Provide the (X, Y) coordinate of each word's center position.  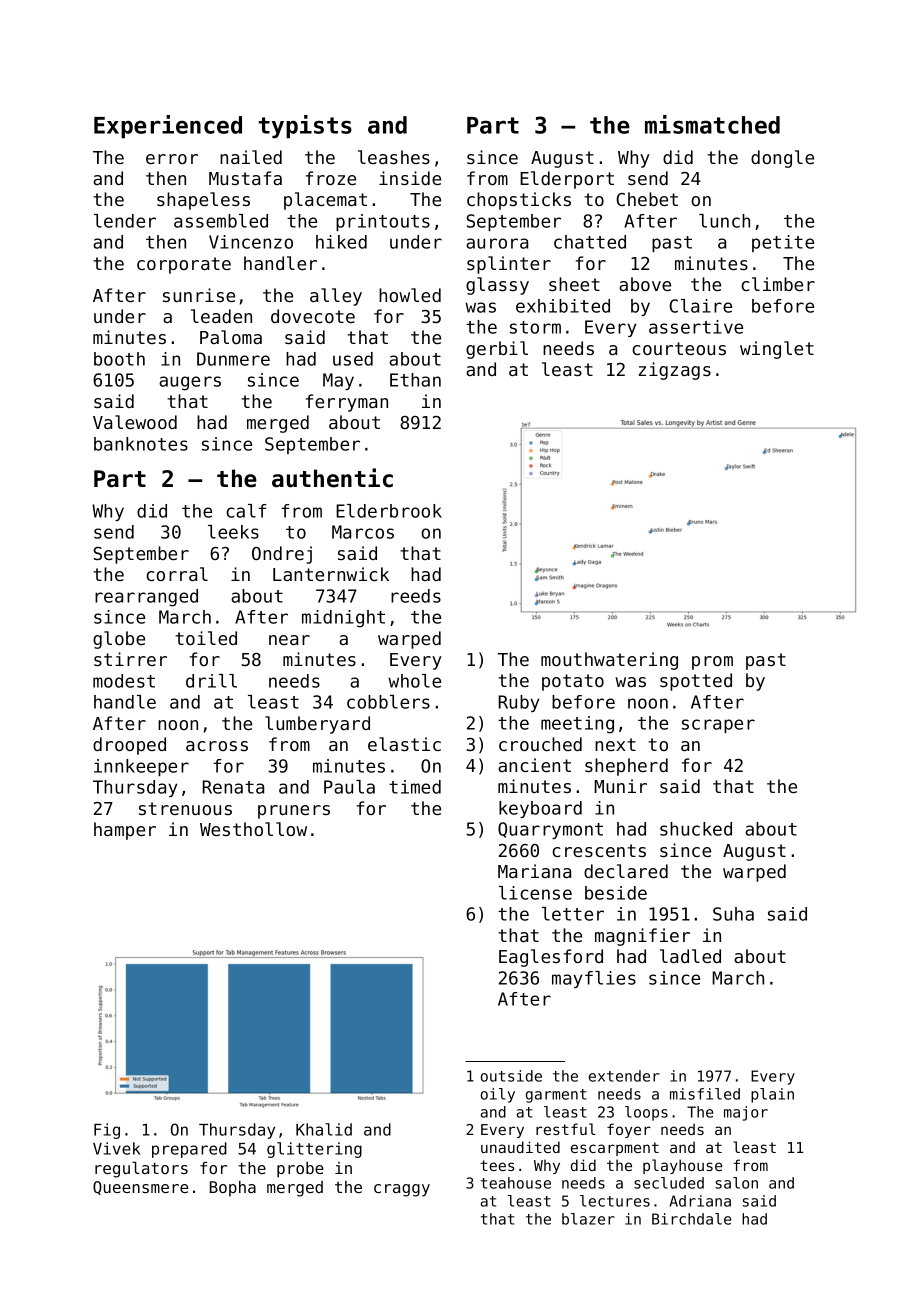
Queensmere (140, 1188)
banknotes (141, 444)
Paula (349, 787)
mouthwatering (609, 661)
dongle (782, 159)
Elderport (567, 180)
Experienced (168, 127)
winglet (777, 350)
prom (712, 663)
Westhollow (253, 829)
